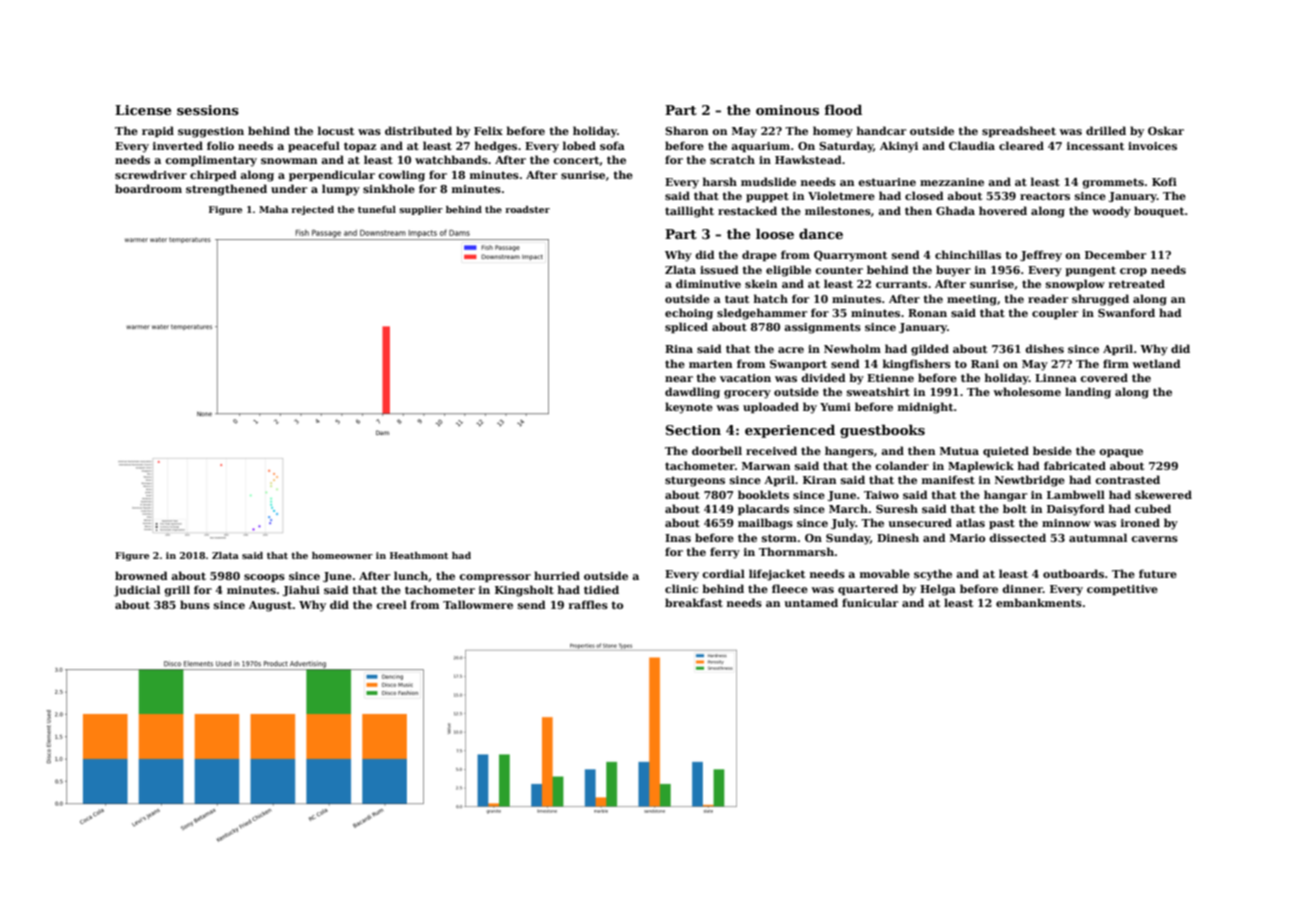 The width and height of the screenshot is (1308, 924). I want to click on sessions, so click(208, 110).
